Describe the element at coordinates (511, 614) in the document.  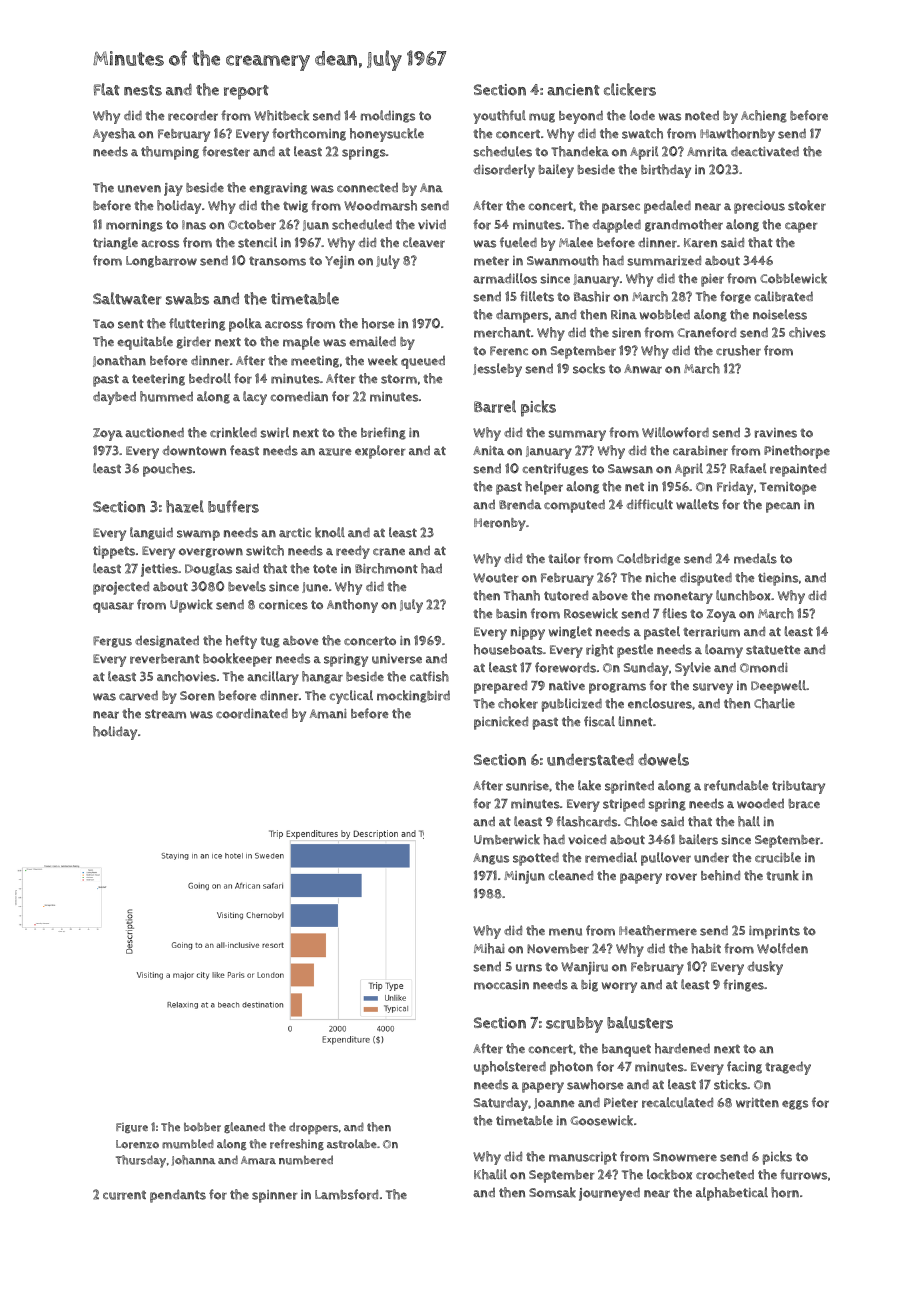
I see `basin` at that location.
